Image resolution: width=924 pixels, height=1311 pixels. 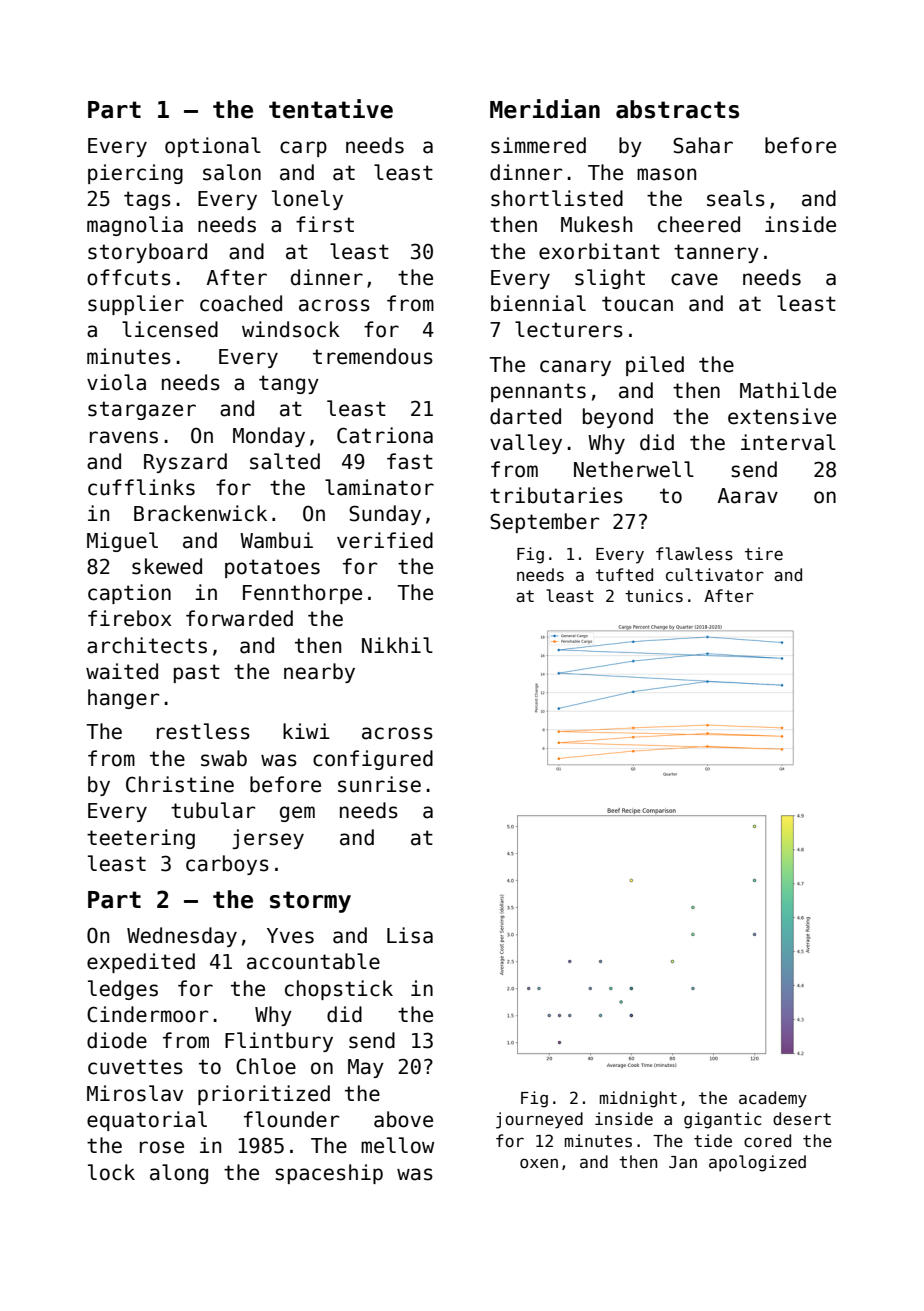 What do you see at coordinates (788, 442) in the document?
I see `interval` at bounding box center [788, 442].
